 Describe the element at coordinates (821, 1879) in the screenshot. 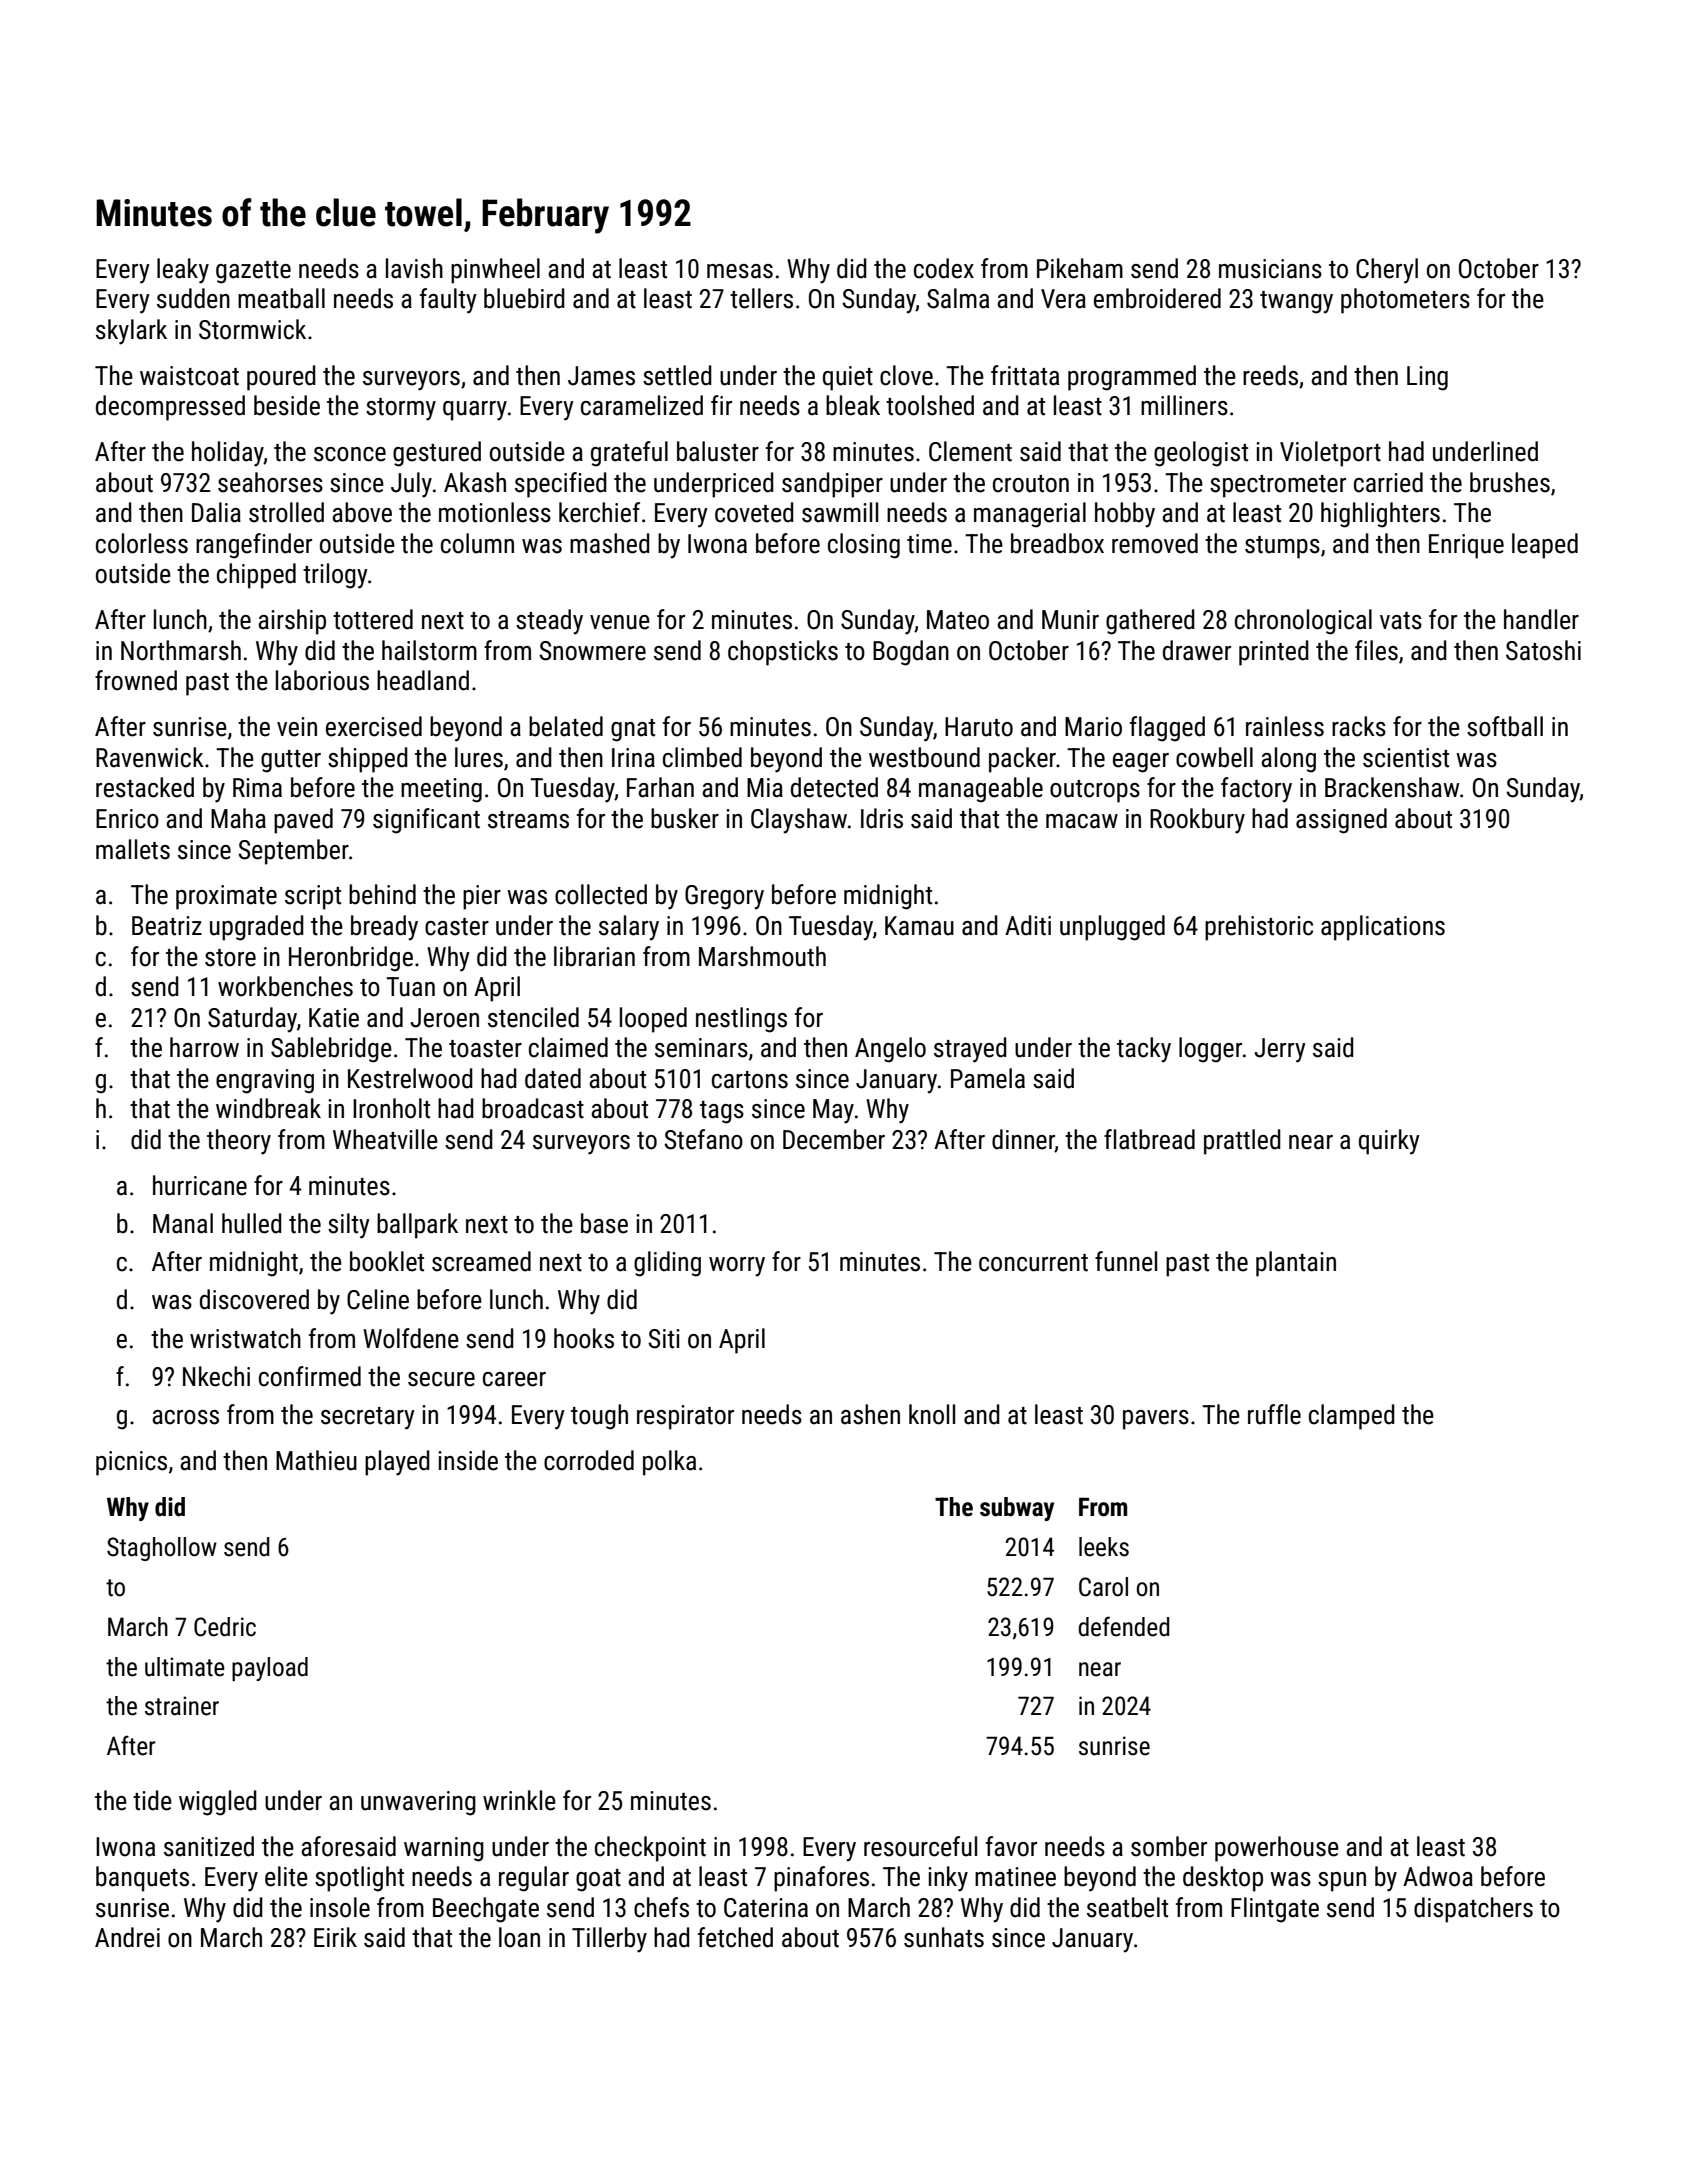

I see `pinafores` at that location.
